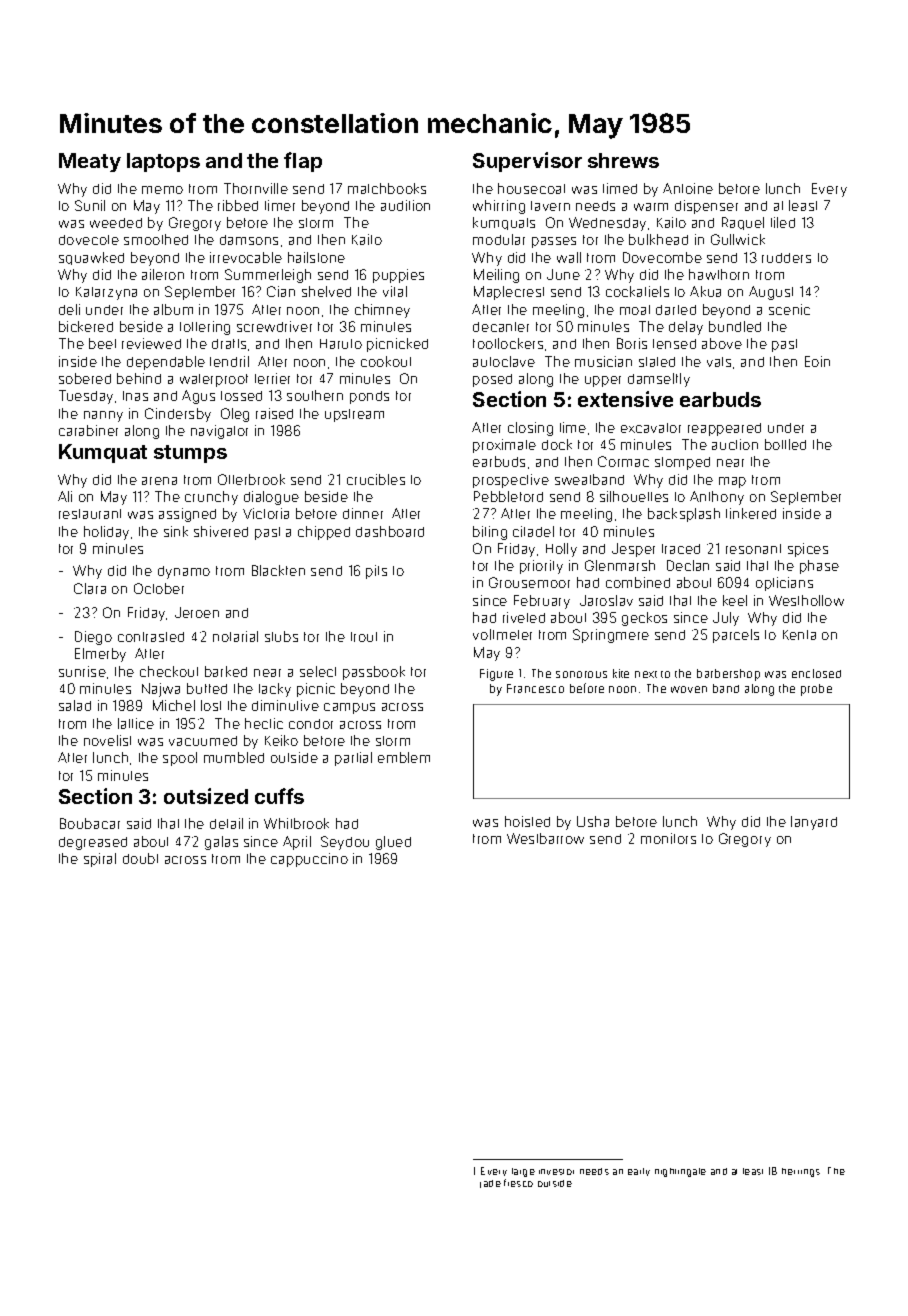 This document has height=1316, width=908. Describe the element at coordinates (90, 162) in the document. I see `Meaty` at that location.
